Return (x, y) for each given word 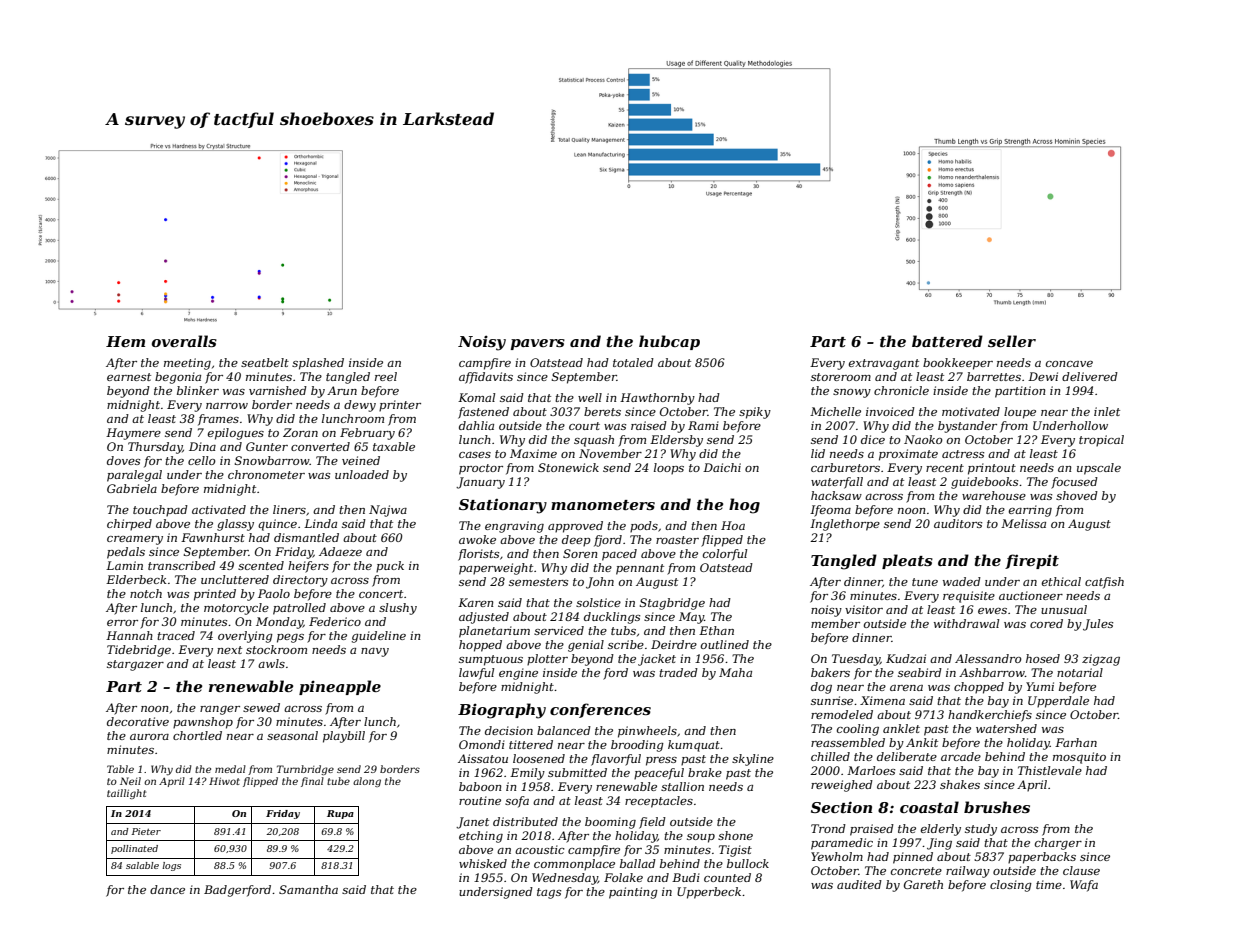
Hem (125, 341)
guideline (379, 637)
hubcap (669, 342)
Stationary (503, 506)
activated (219, 509)
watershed (1006, 728)
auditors (958, 523)
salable (142, 865)
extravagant (884, 364)
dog (821, 688)
